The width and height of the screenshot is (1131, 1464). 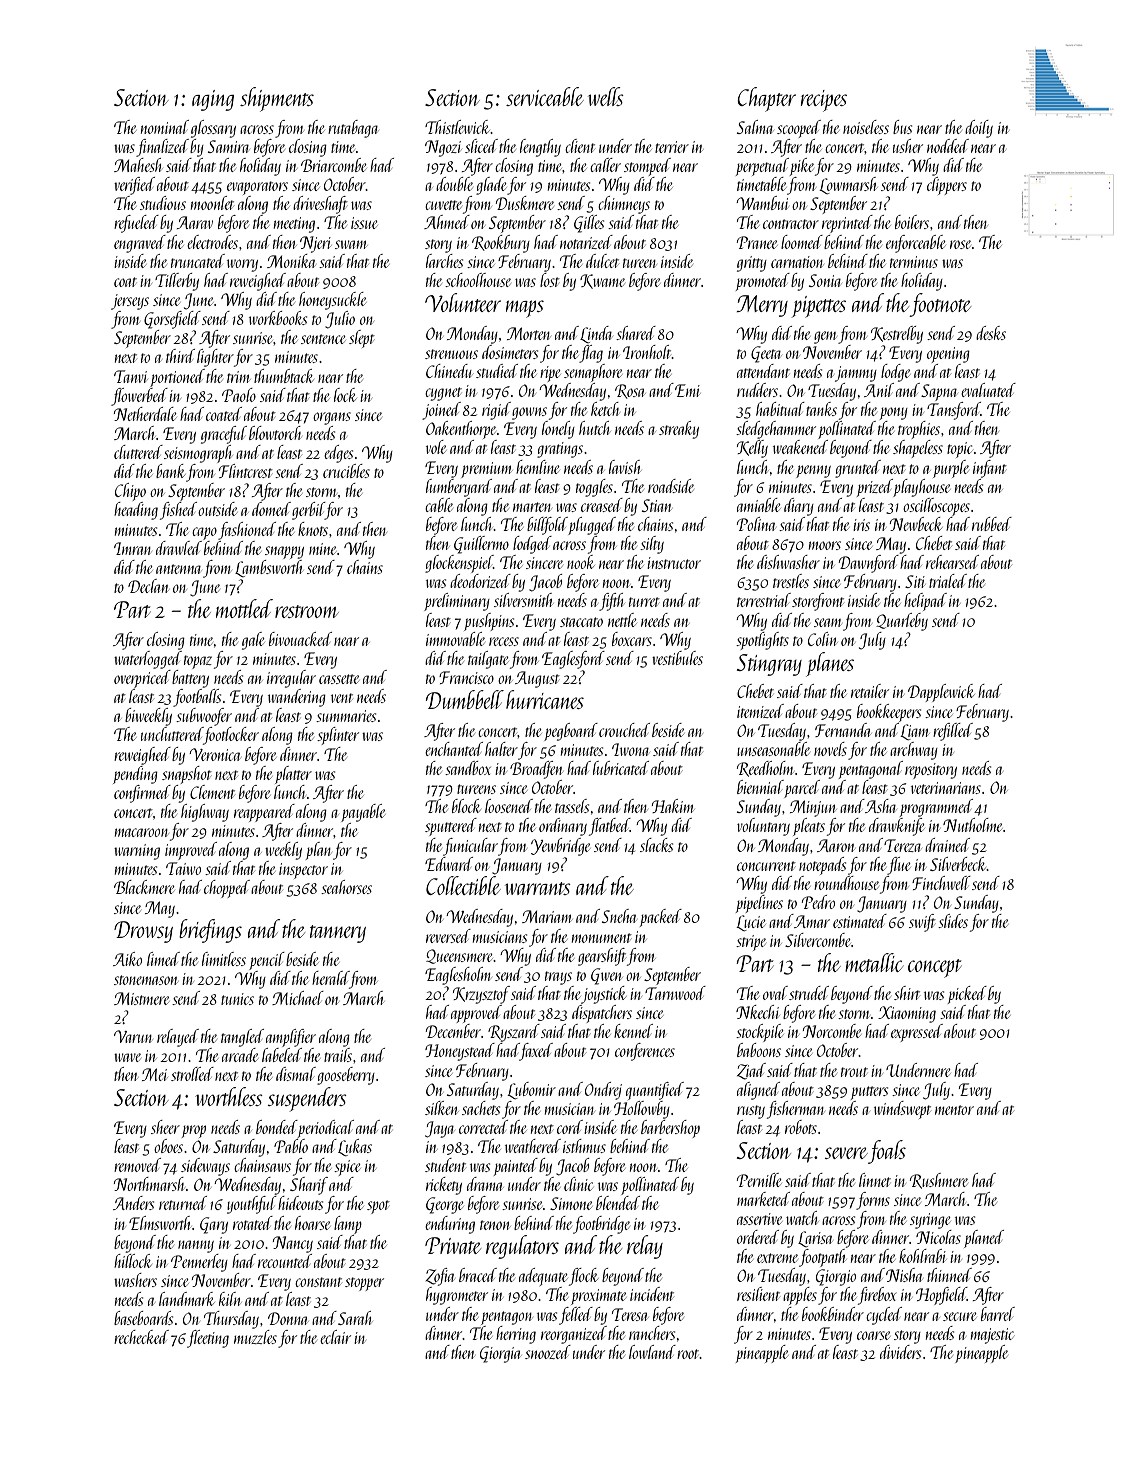 I want to click on doily, so click(x=979, y=129).
